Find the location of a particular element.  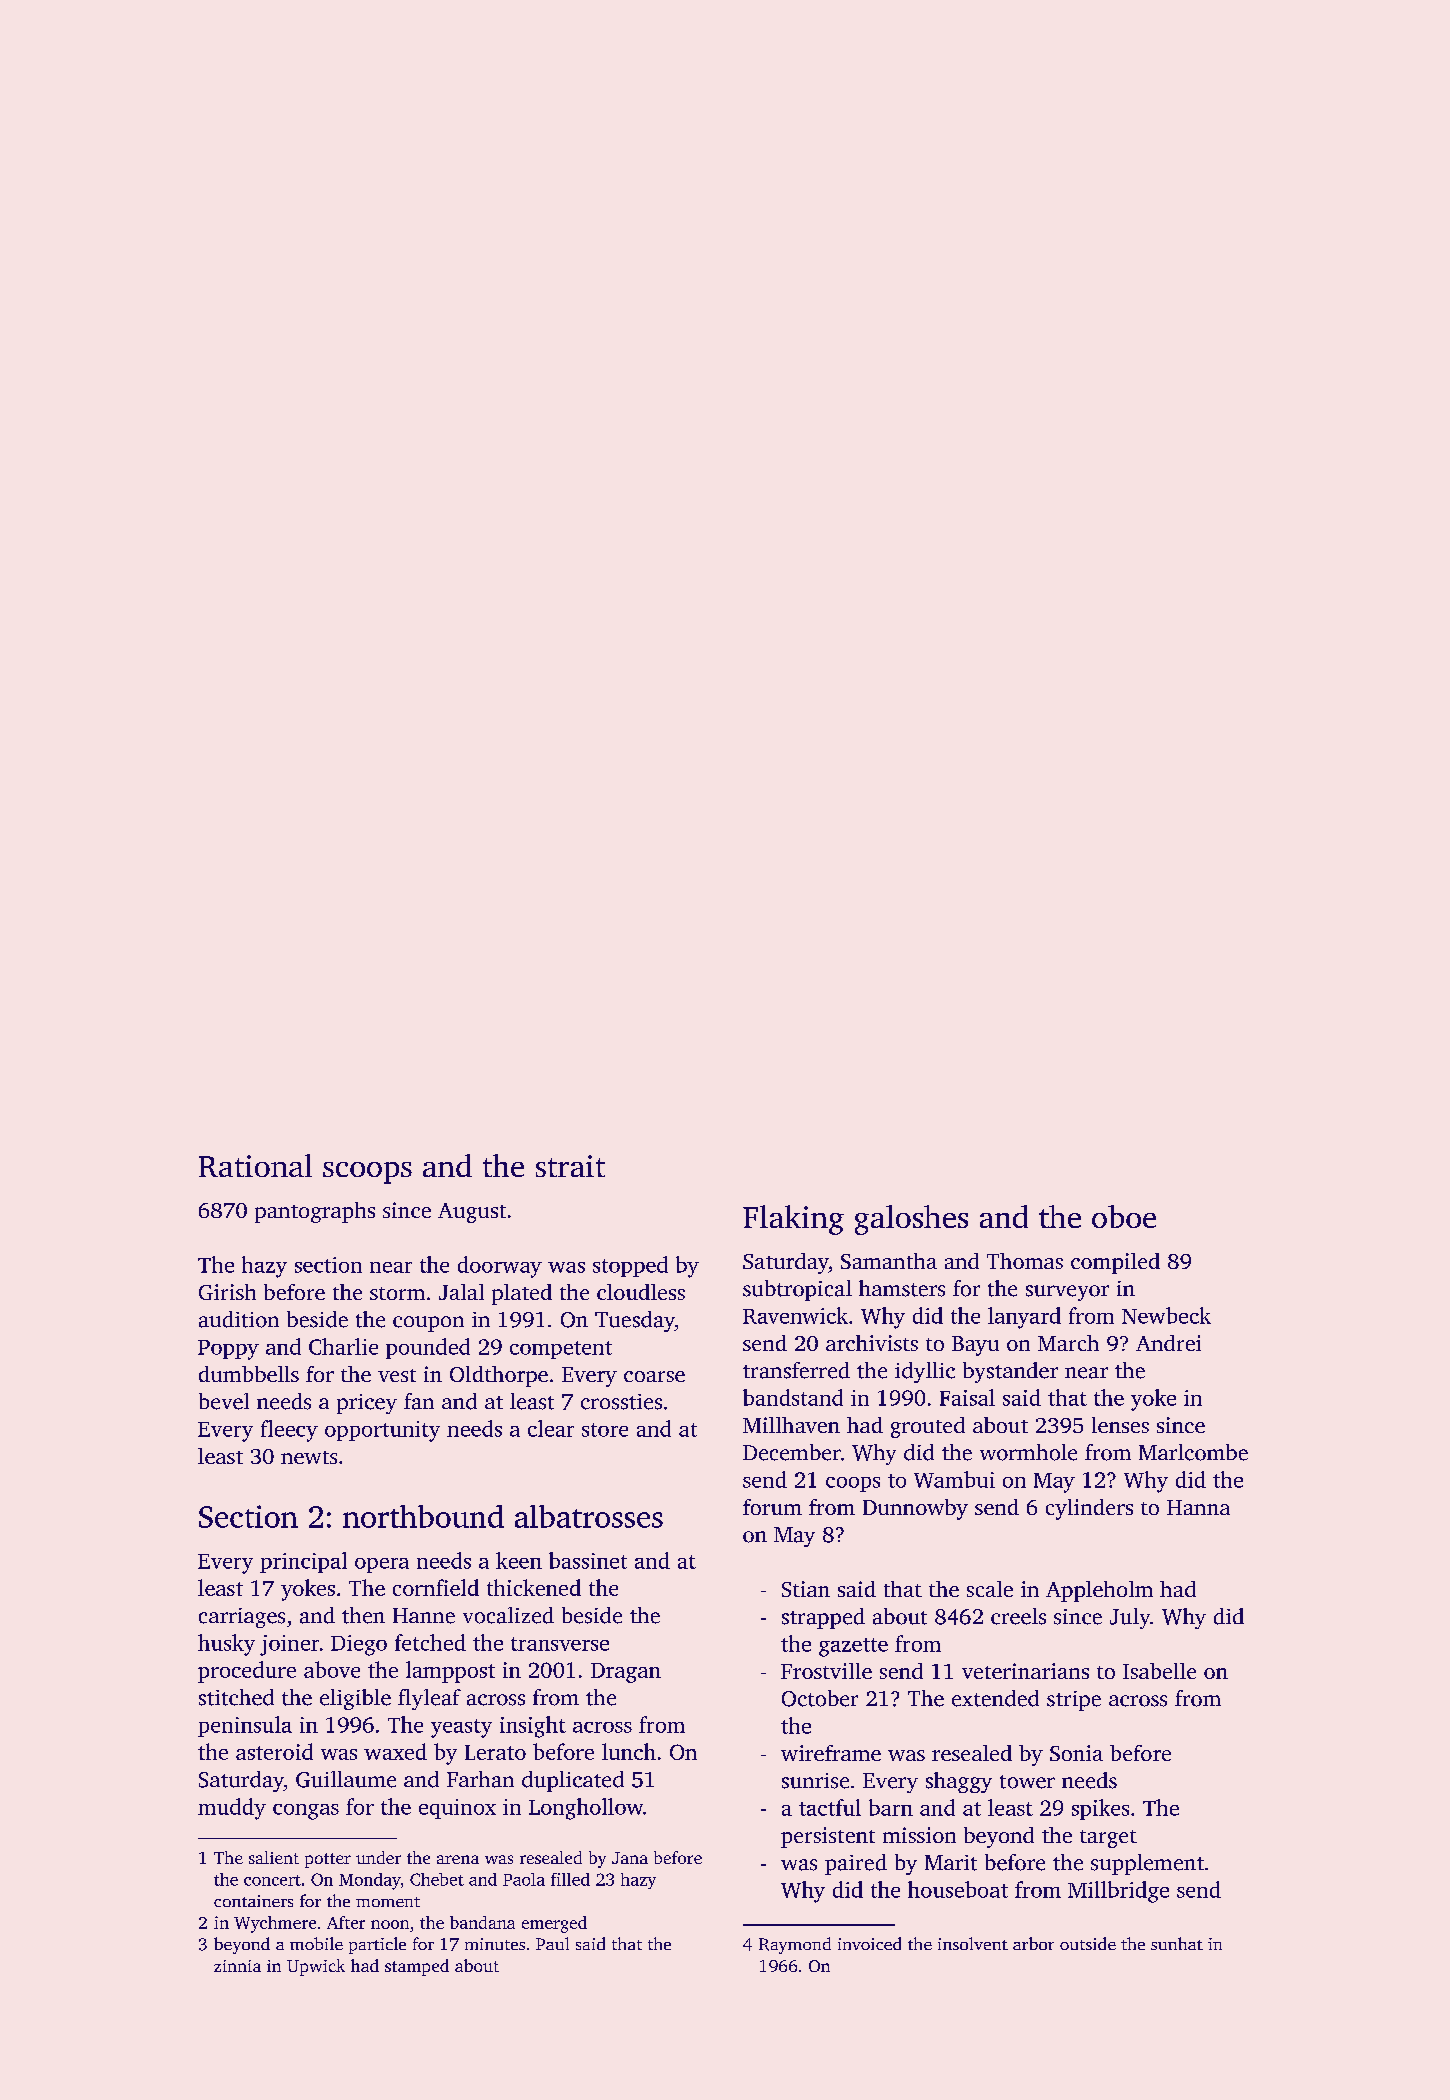

sunhat is located at coordinates (1177, 1943).
